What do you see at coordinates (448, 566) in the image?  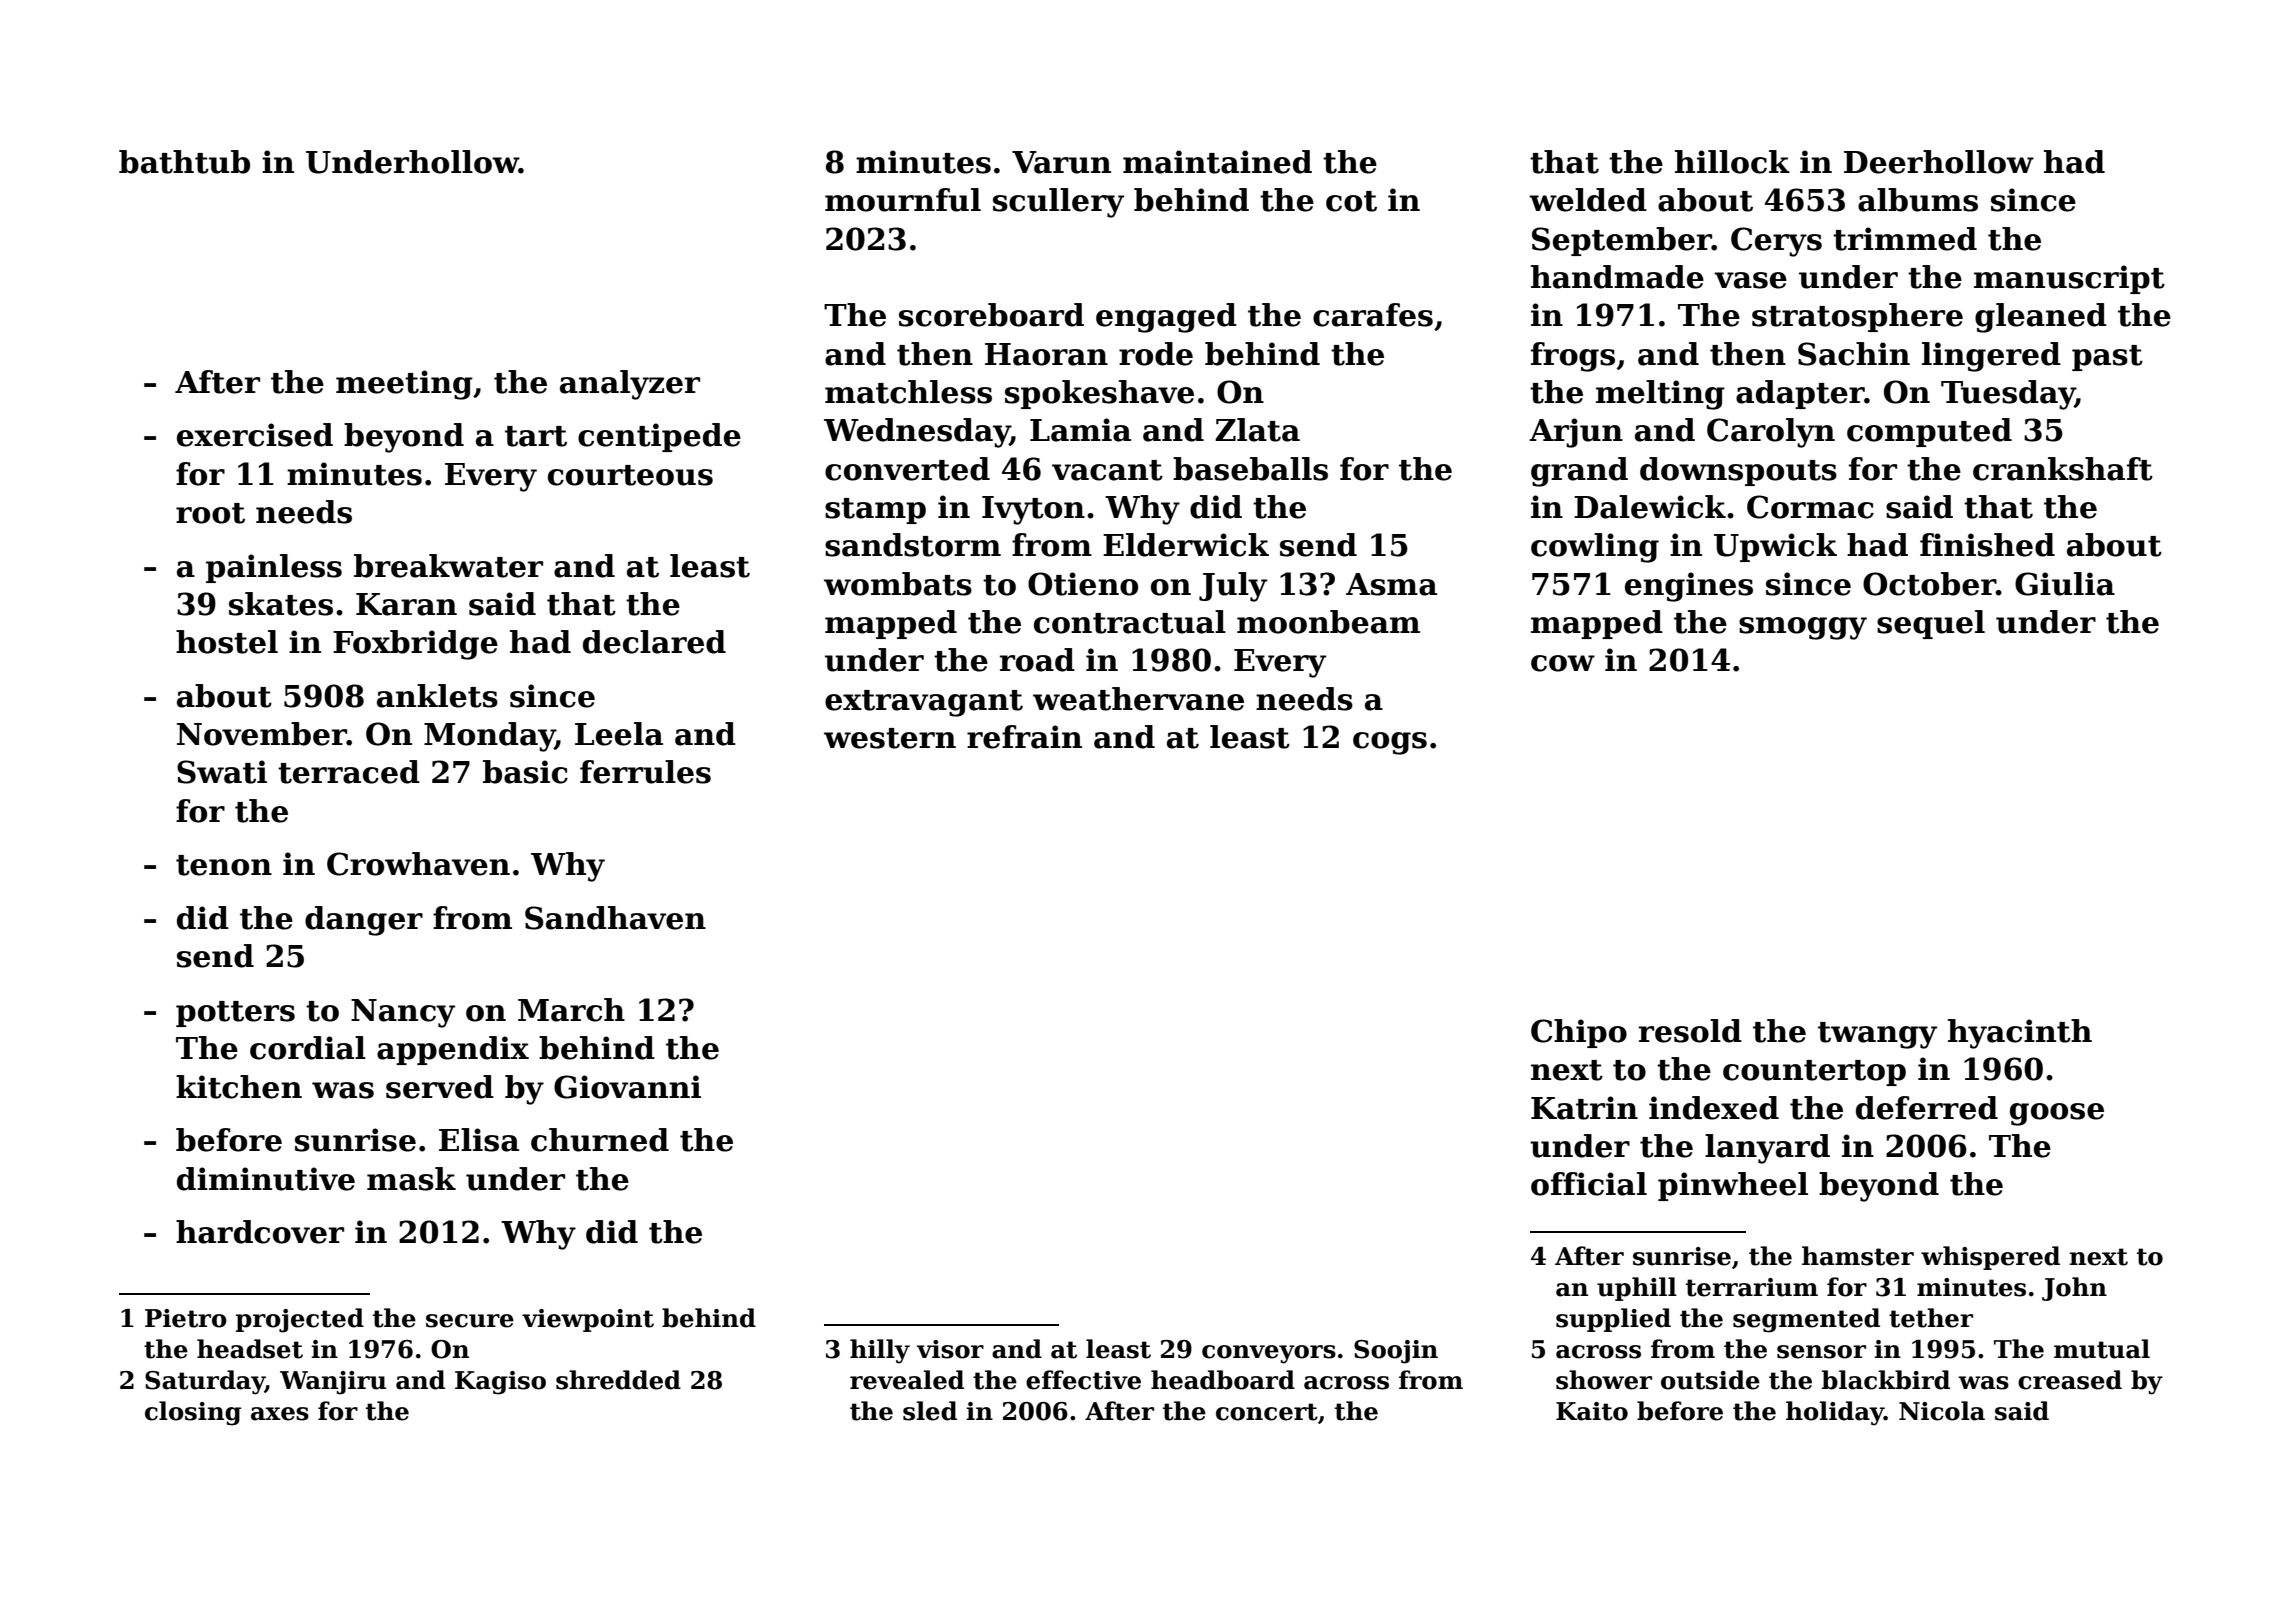 I see `breakwater` at bounding box center [448, 566].
